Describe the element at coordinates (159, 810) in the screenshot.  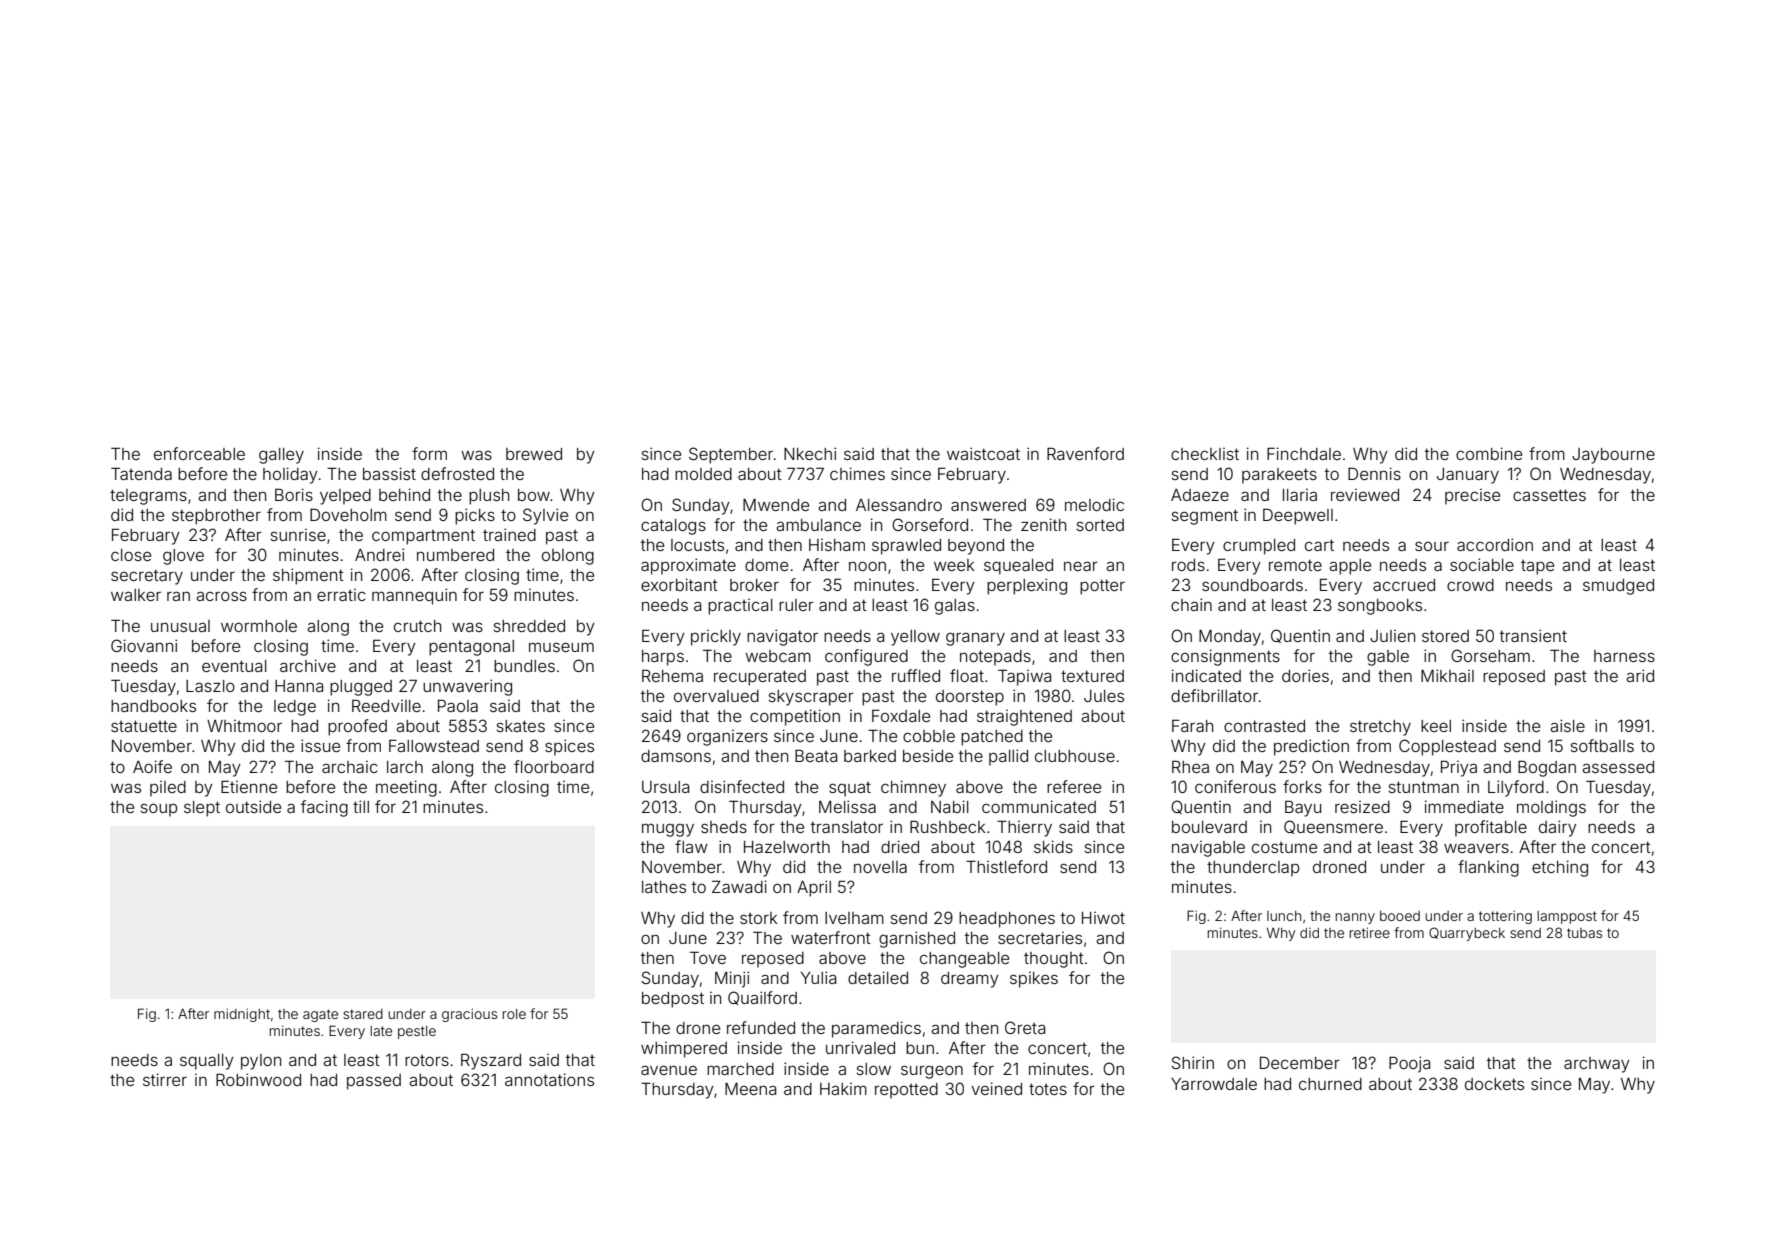
I see `soup` at that location.
